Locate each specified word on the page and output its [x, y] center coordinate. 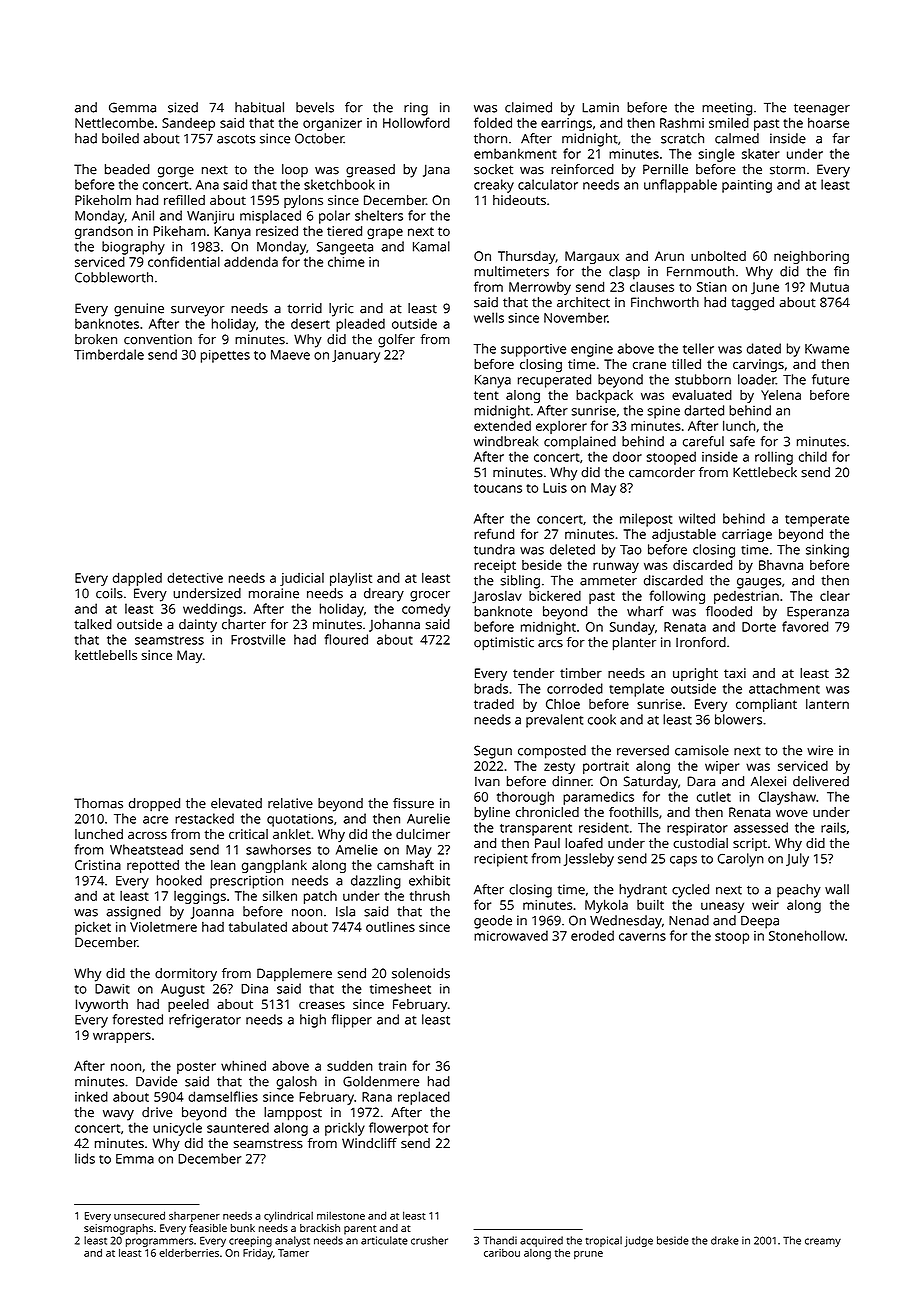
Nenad [689, 920]
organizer [332, 124]
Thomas [98, 803]
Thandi [500, 1240]
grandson [104, 232]
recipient [501, 860]
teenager [822, 109]
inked [91, 1096]
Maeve [290, 355]
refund [494, 533]
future [830, 379]
